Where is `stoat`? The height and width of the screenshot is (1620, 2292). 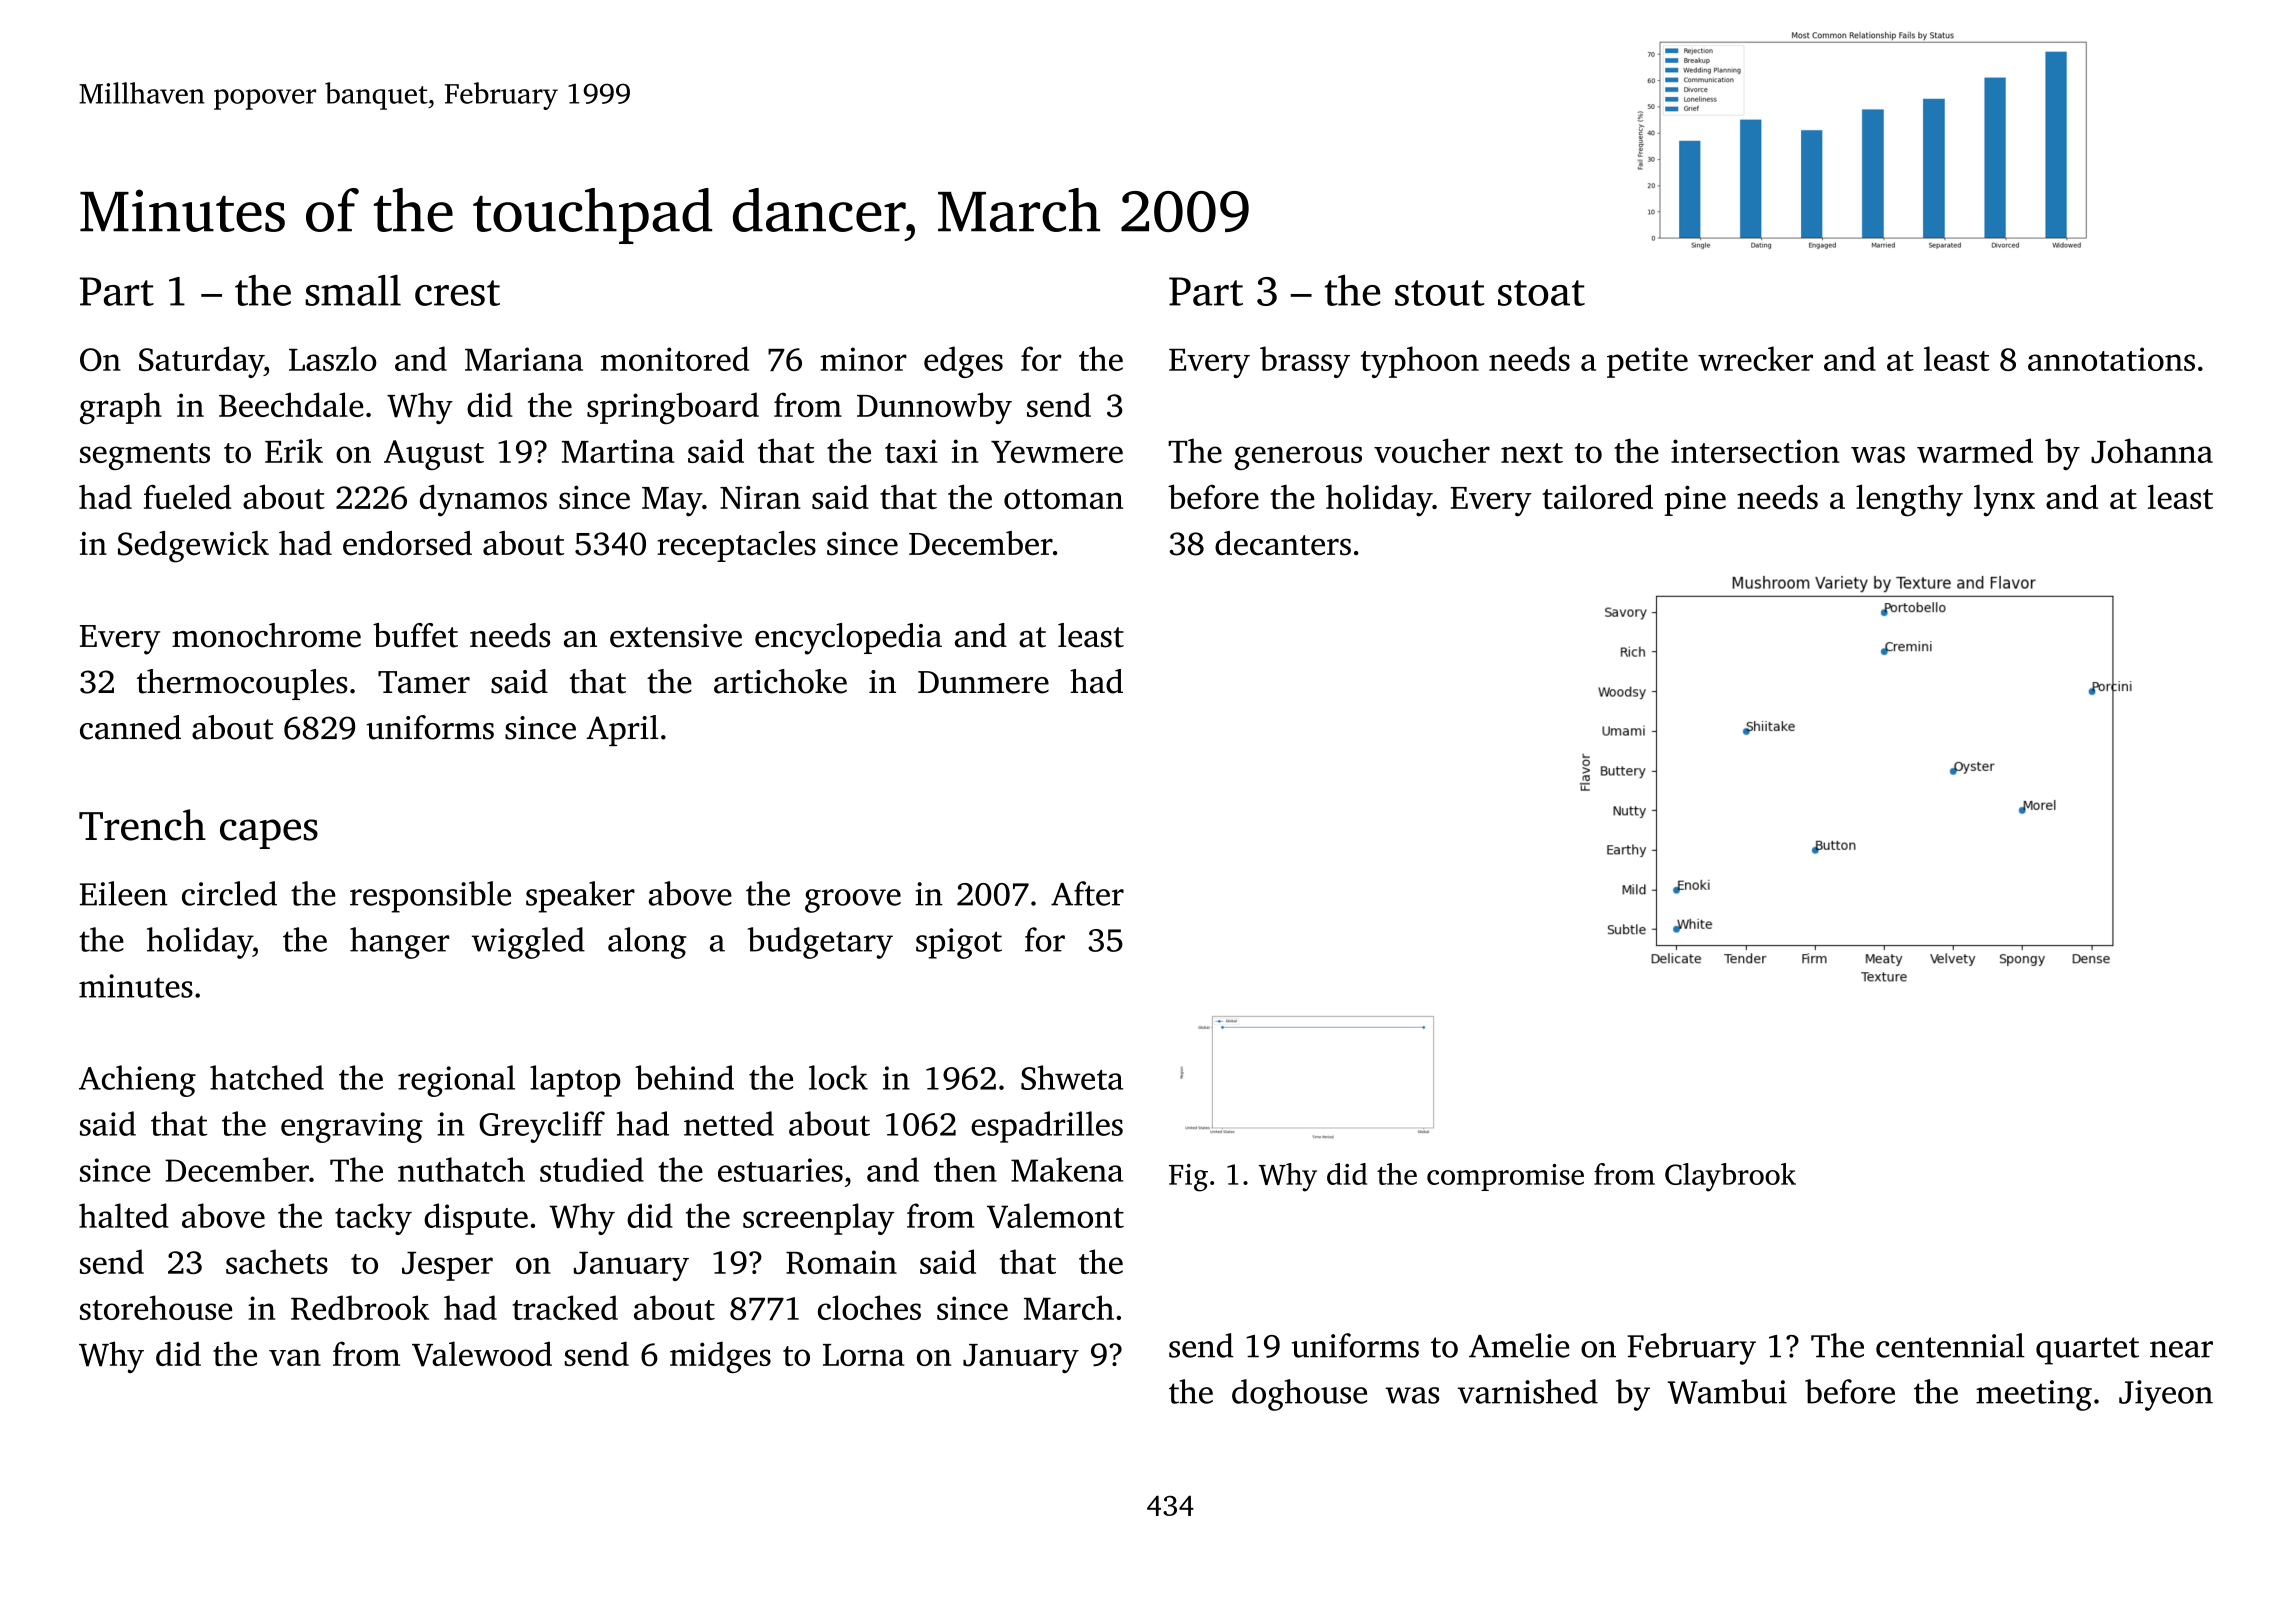
stoat is located at coordinates (1541, 293).
